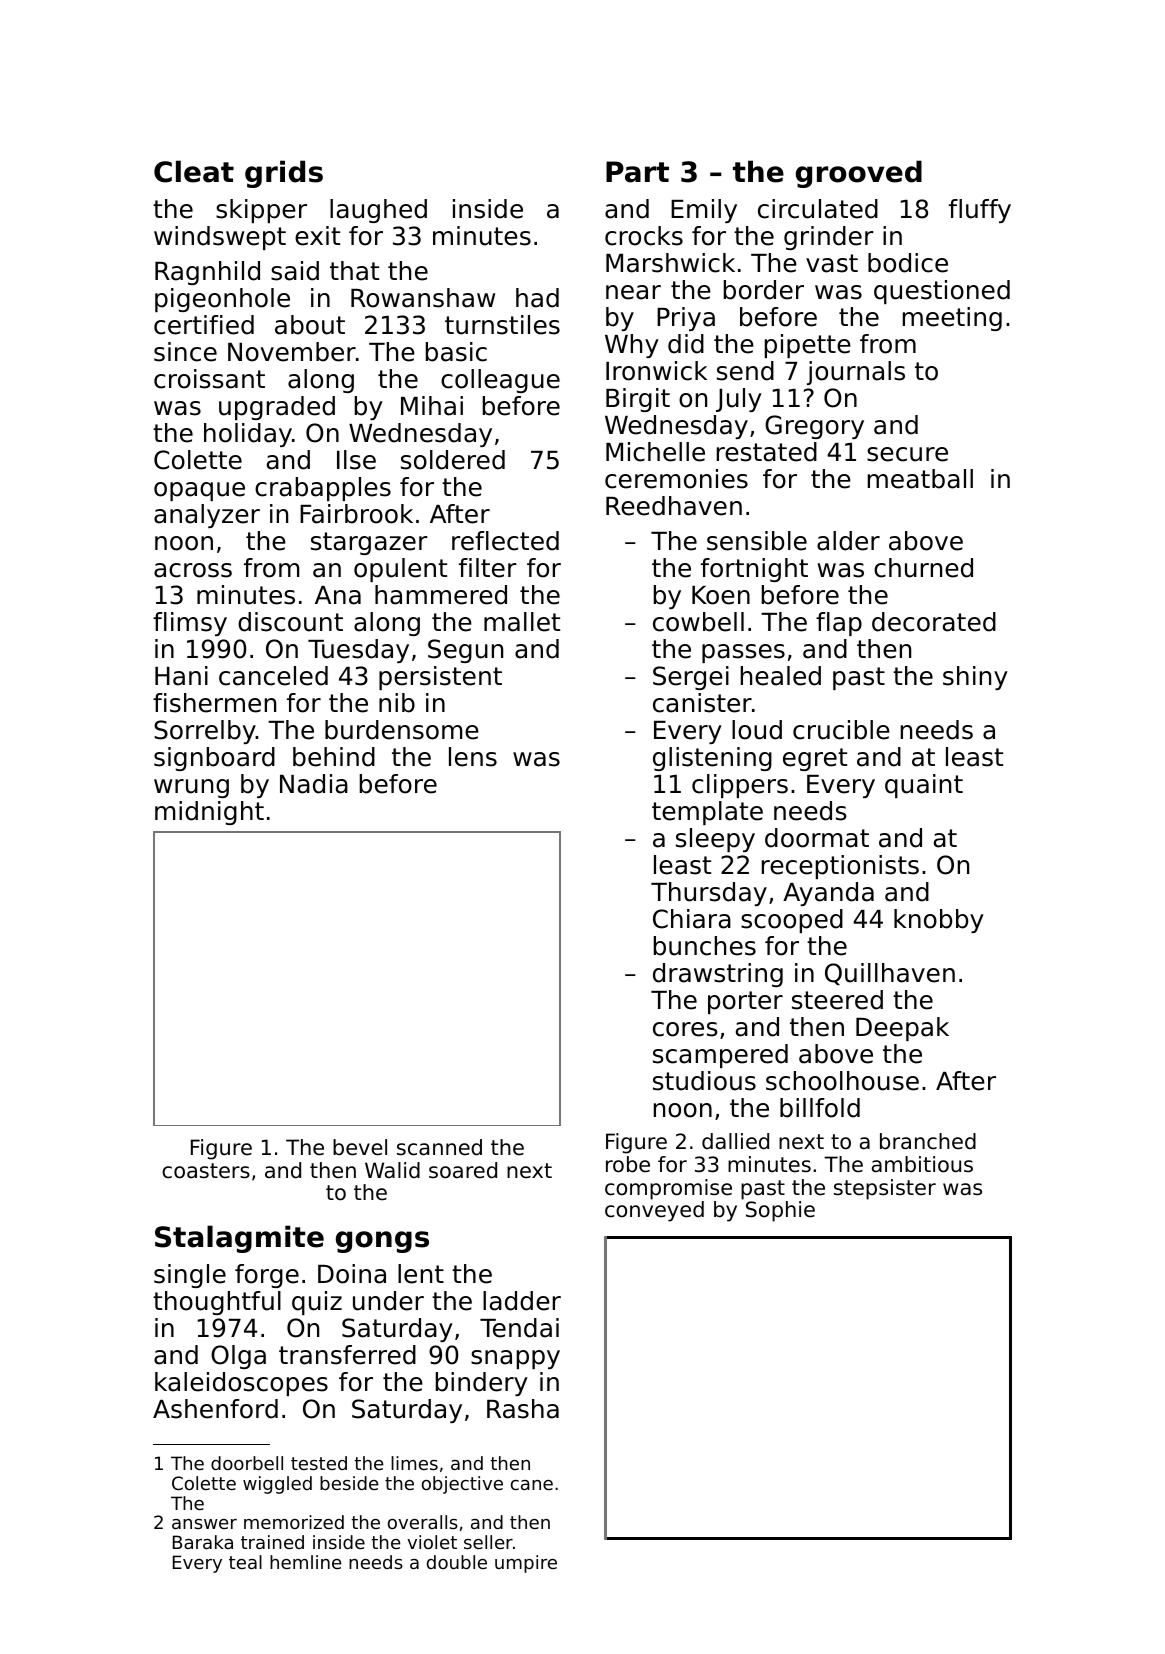 This screenshot has width=1165, height=1654. I want to click on knobby, so click(939, 921).
